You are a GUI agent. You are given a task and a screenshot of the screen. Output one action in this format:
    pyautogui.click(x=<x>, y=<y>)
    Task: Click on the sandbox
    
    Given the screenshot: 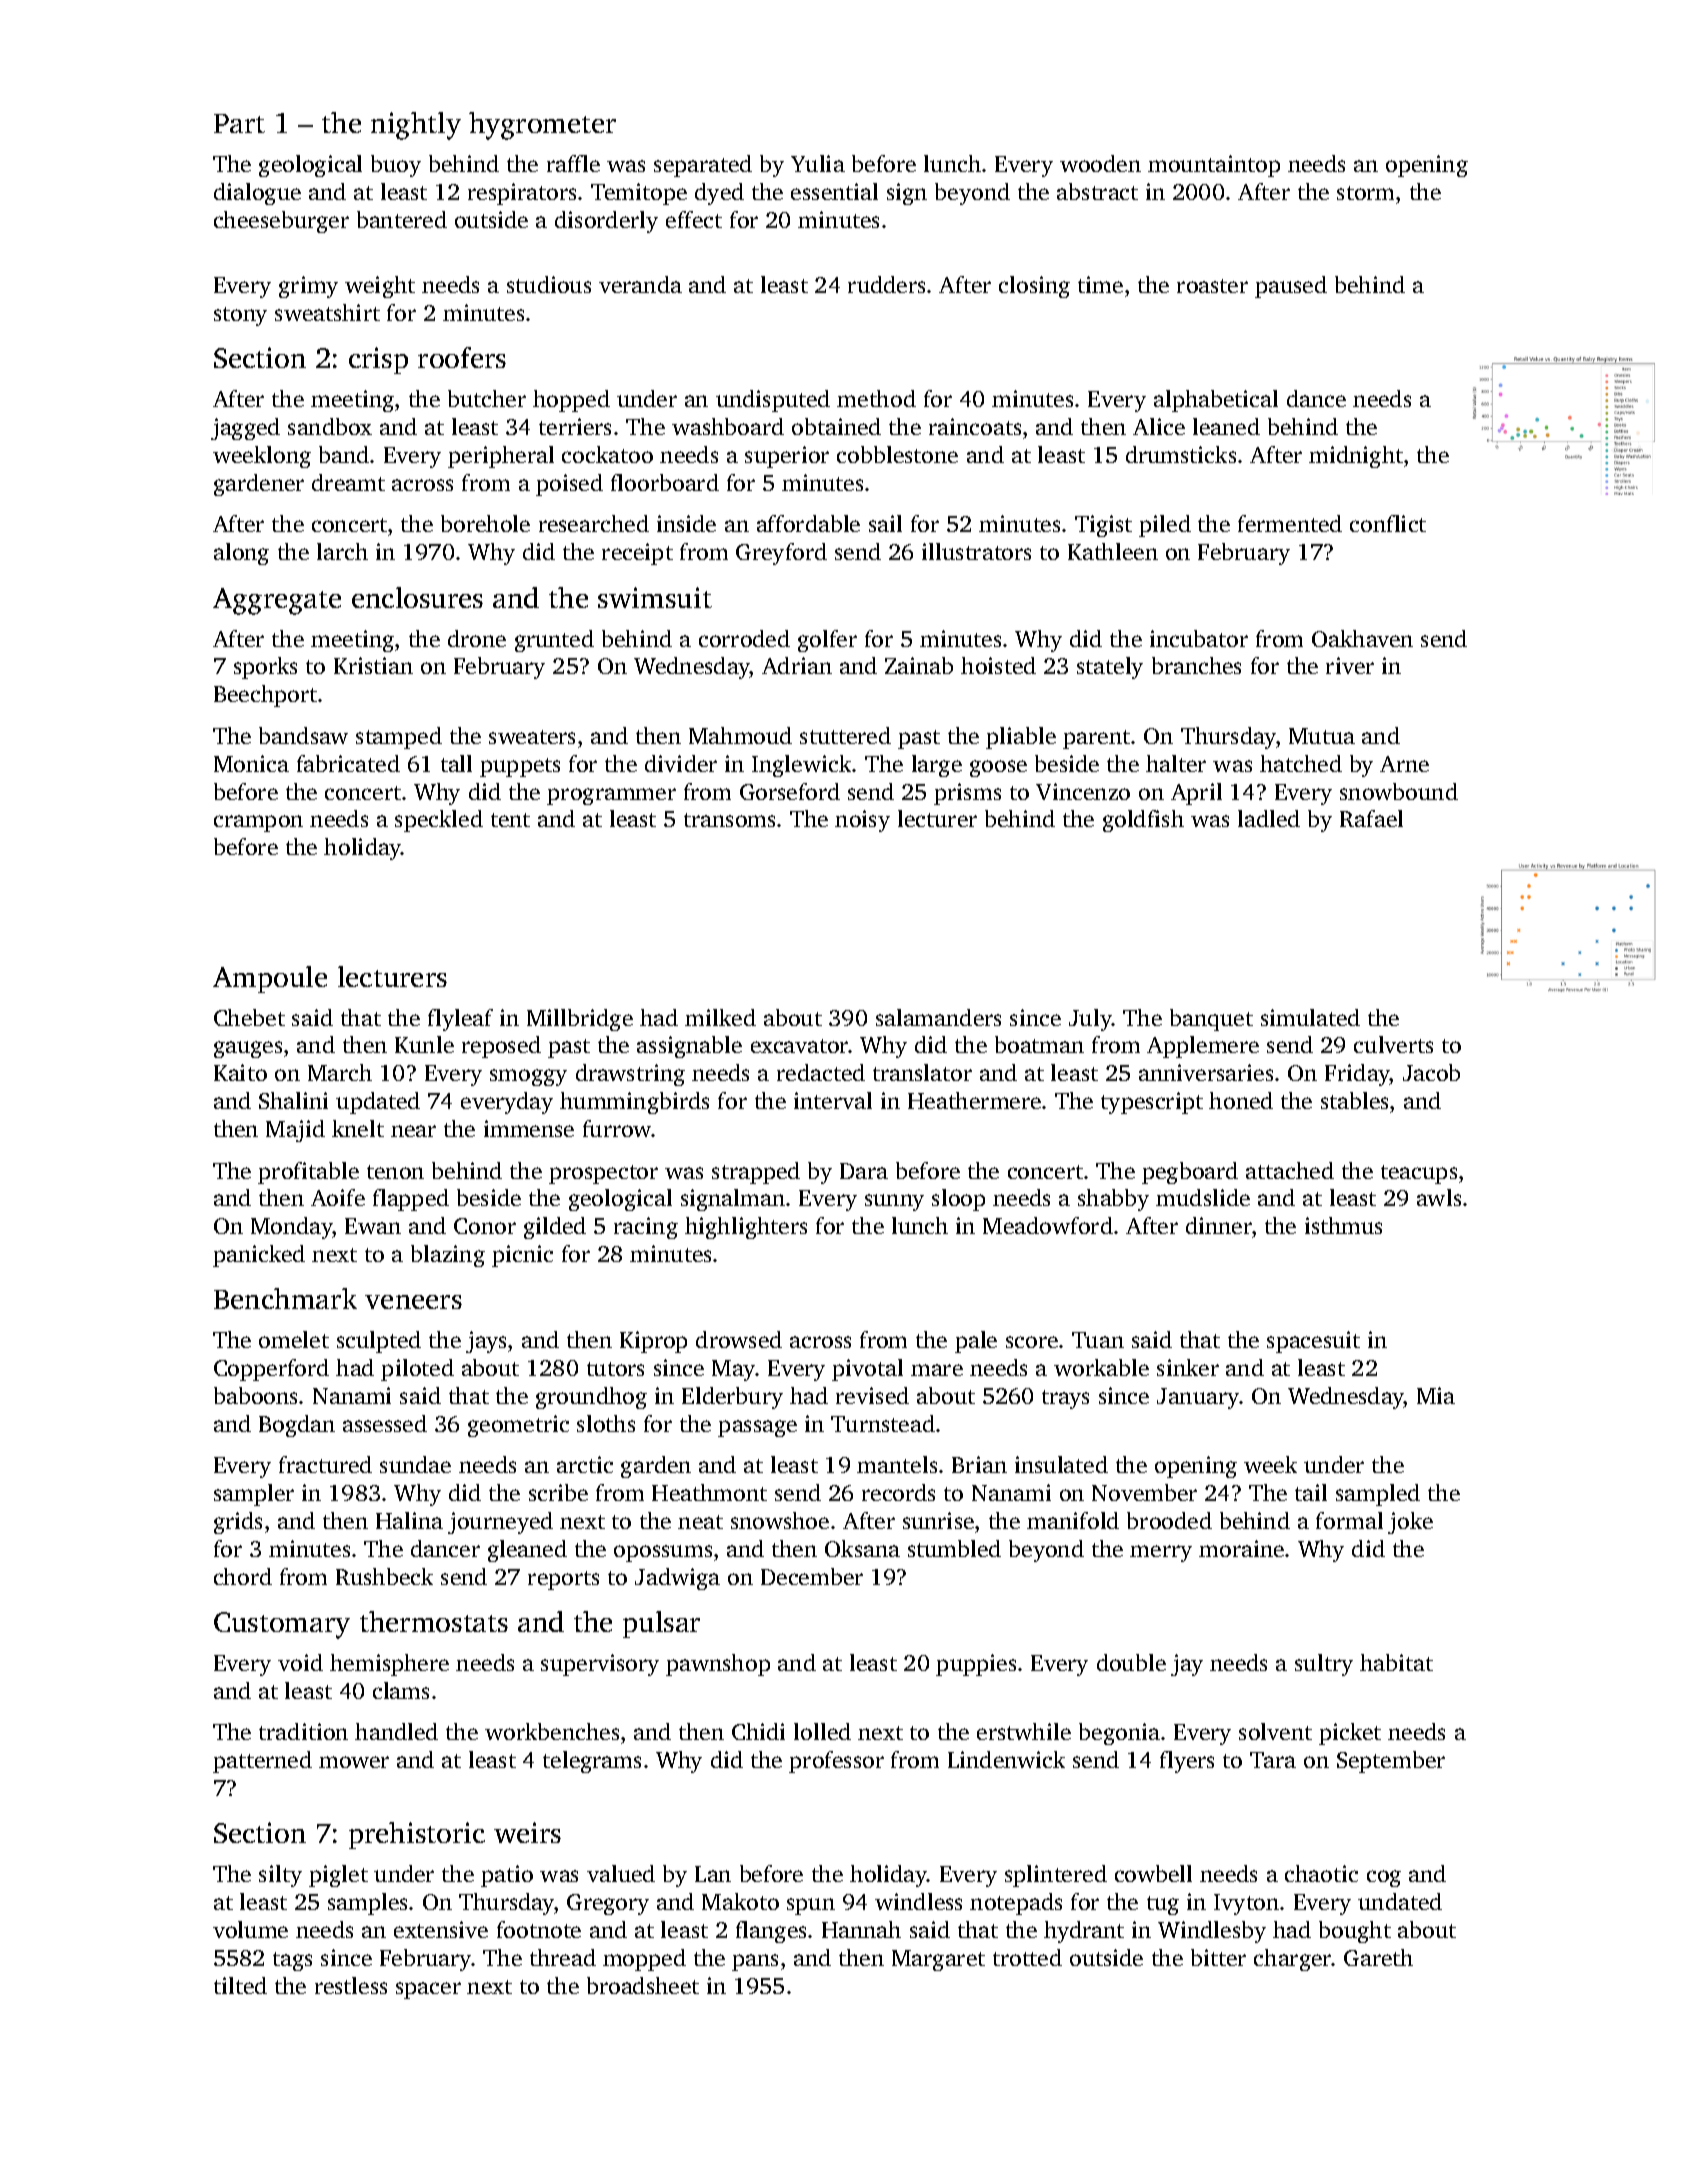 What is the action you would take?
    pyautogui.click(x=330, y=426)
